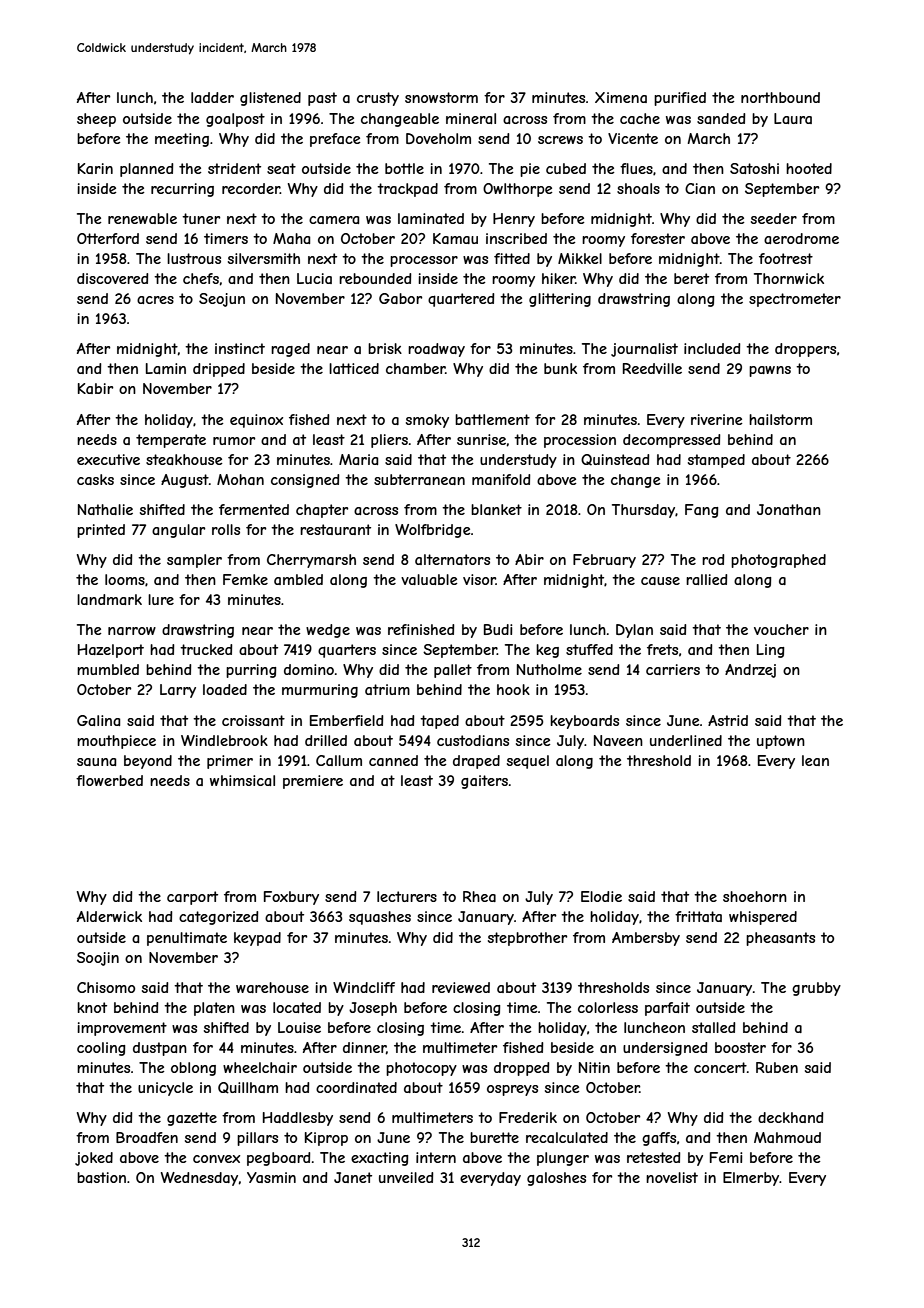 This screenshot has height=1308, width=924. I want to click on frets, so click(662, 649).
